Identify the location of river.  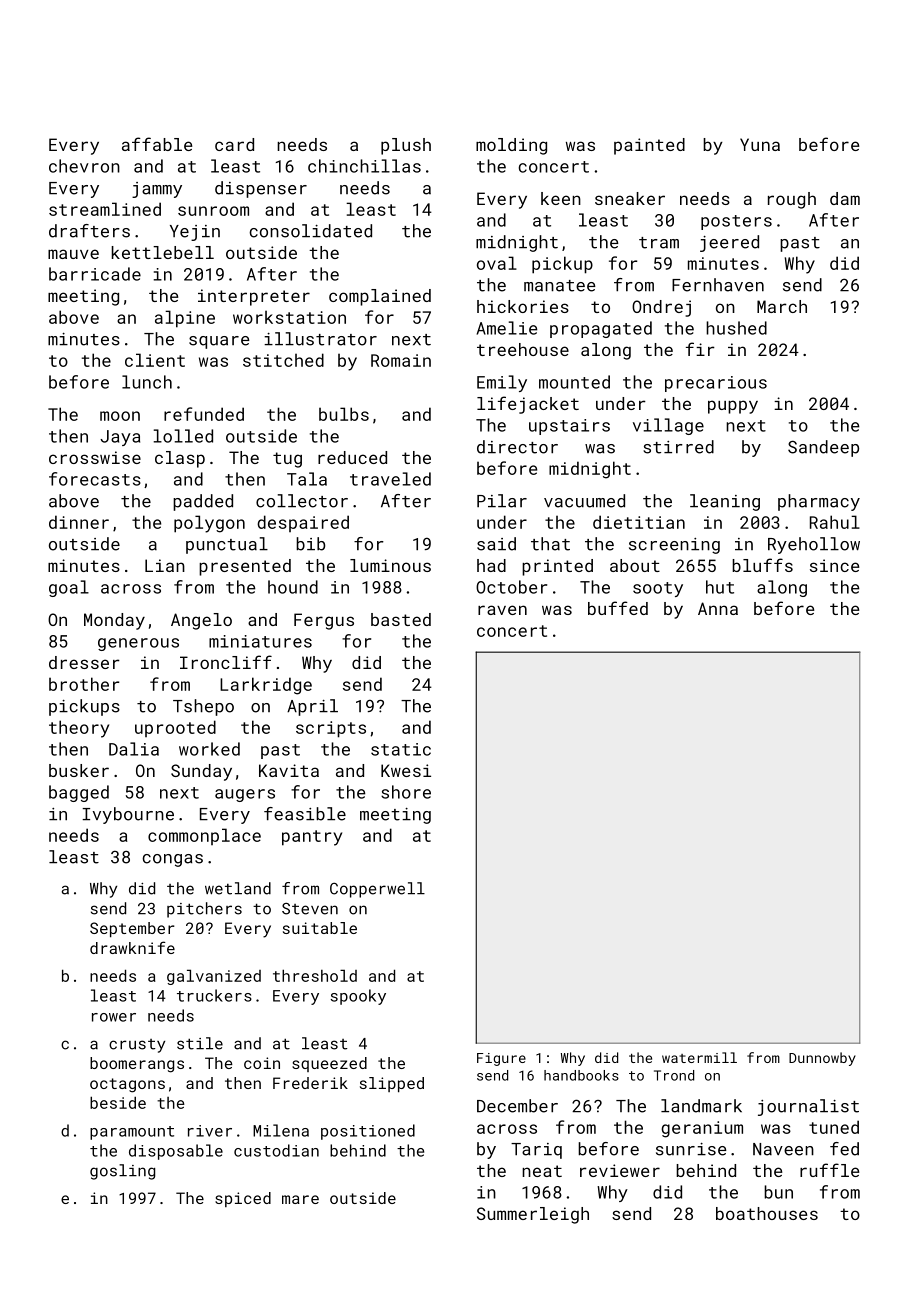
(210, 1131).
